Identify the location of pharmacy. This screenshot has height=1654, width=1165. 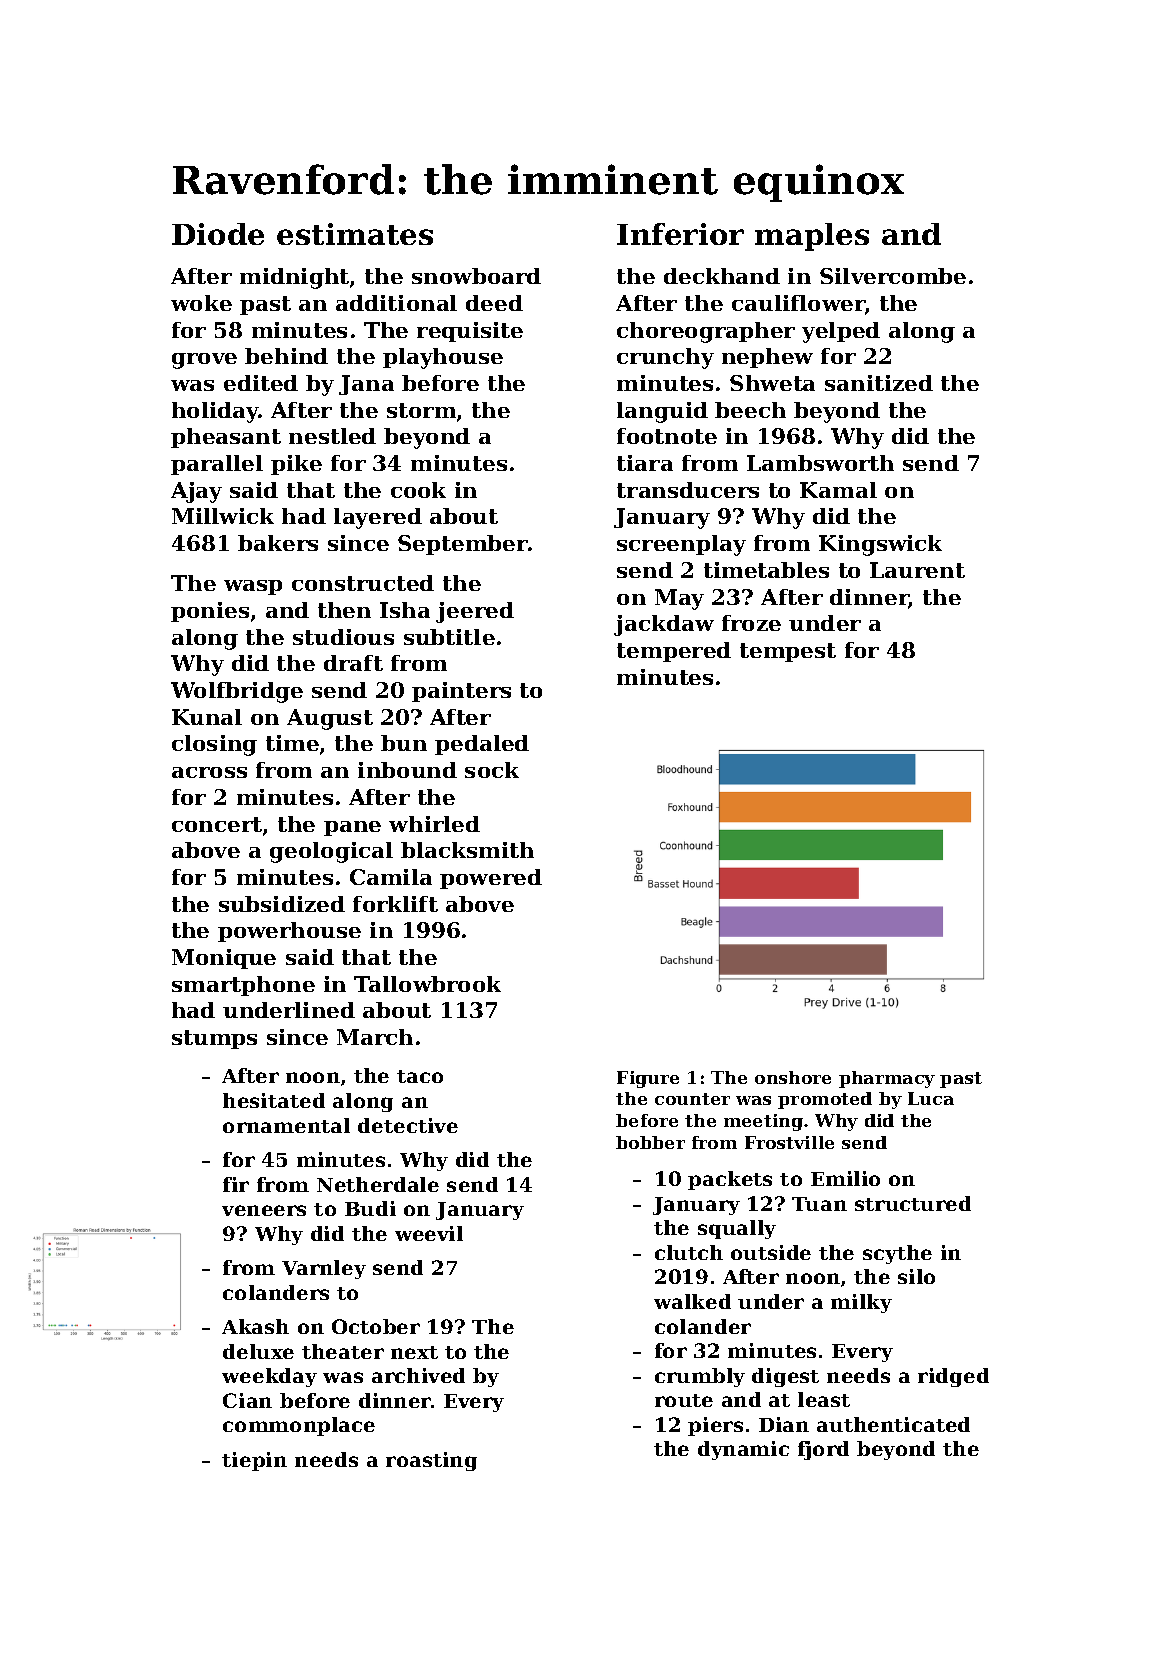
(887, 1079).
